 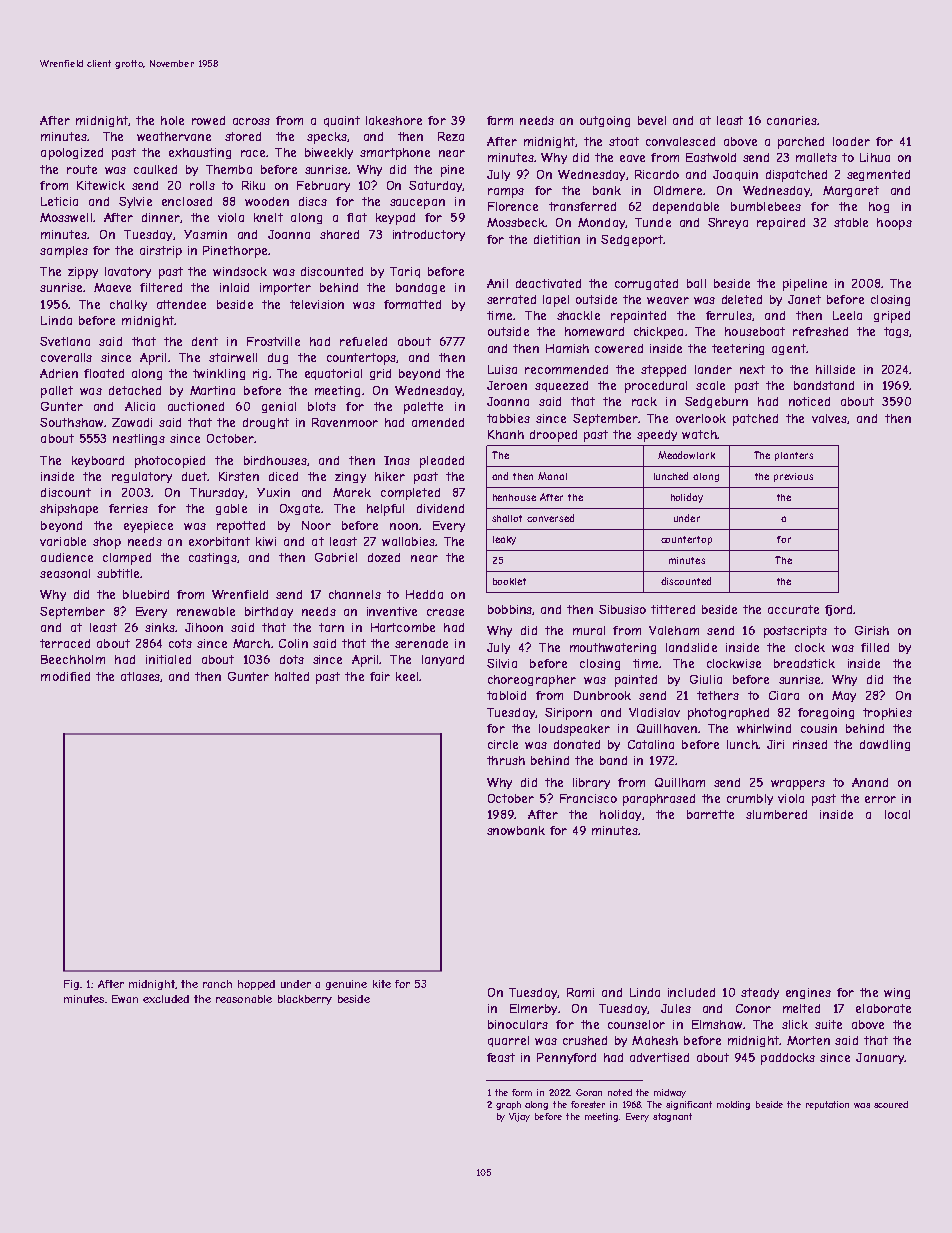 I want to click on Giulia, so click(x=706, y=679).
